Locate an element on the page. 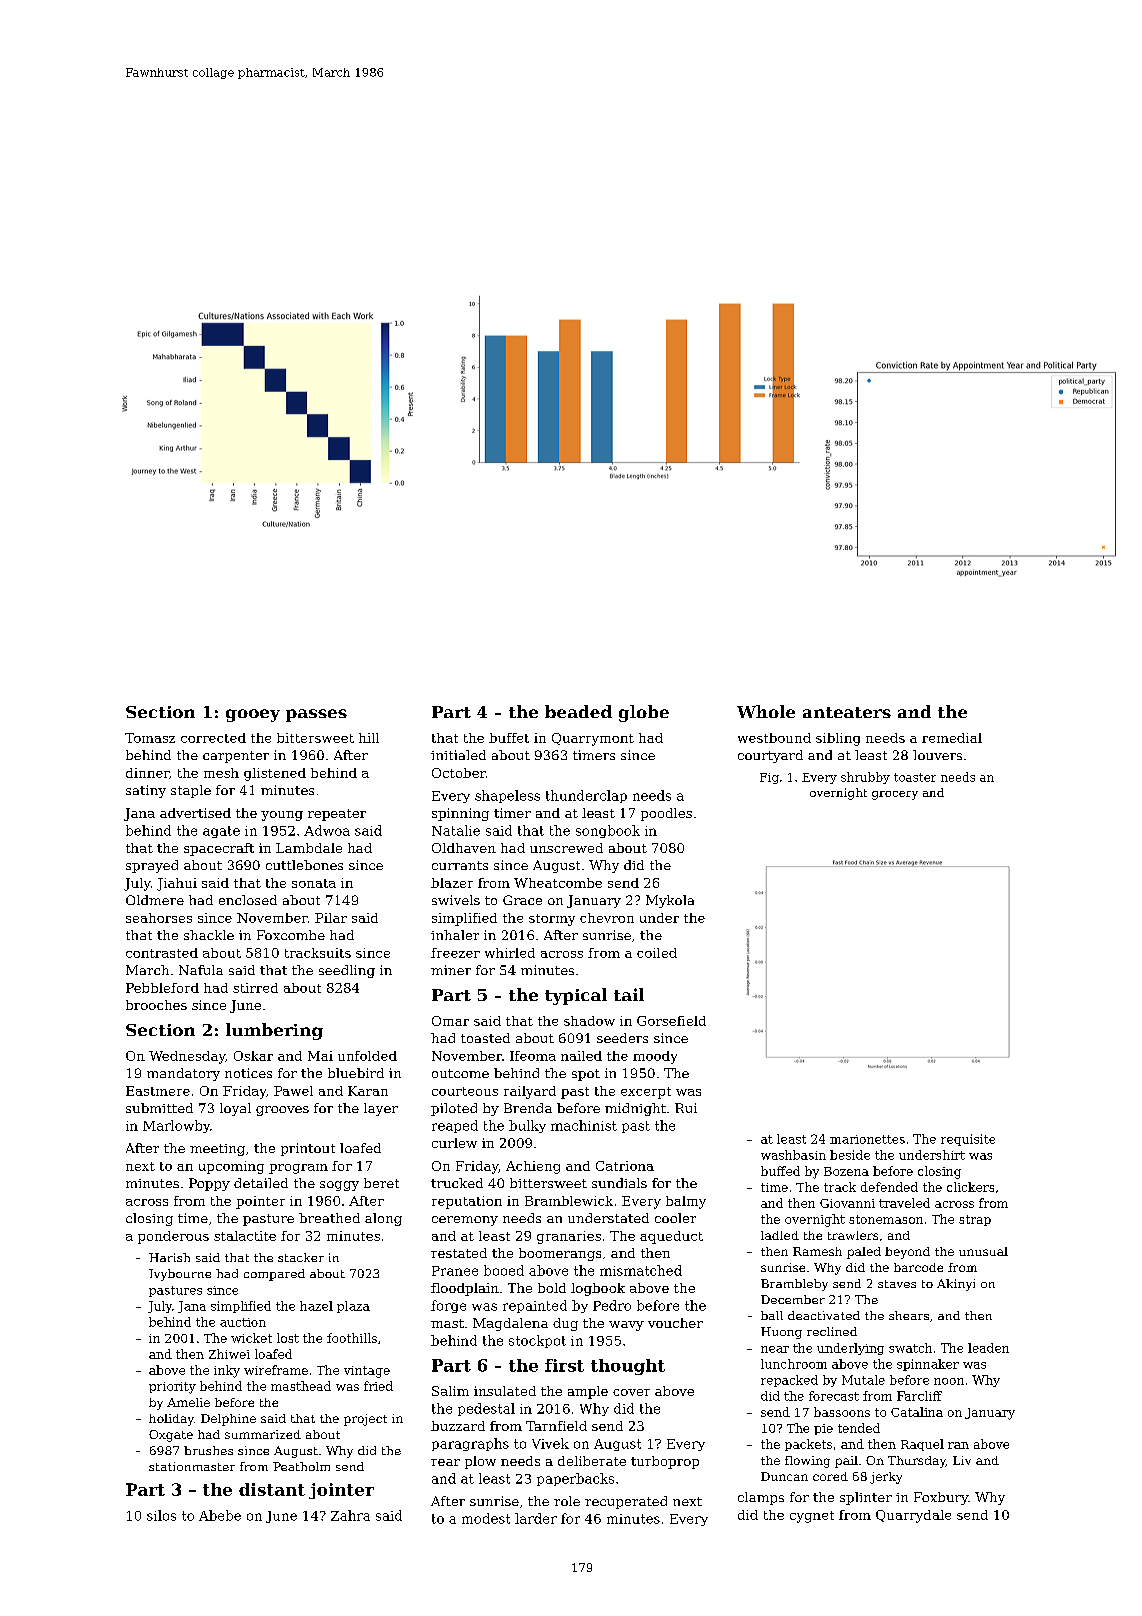 This page has width=1142, height=1616. Rui is located at coordinates (686, 1108).
